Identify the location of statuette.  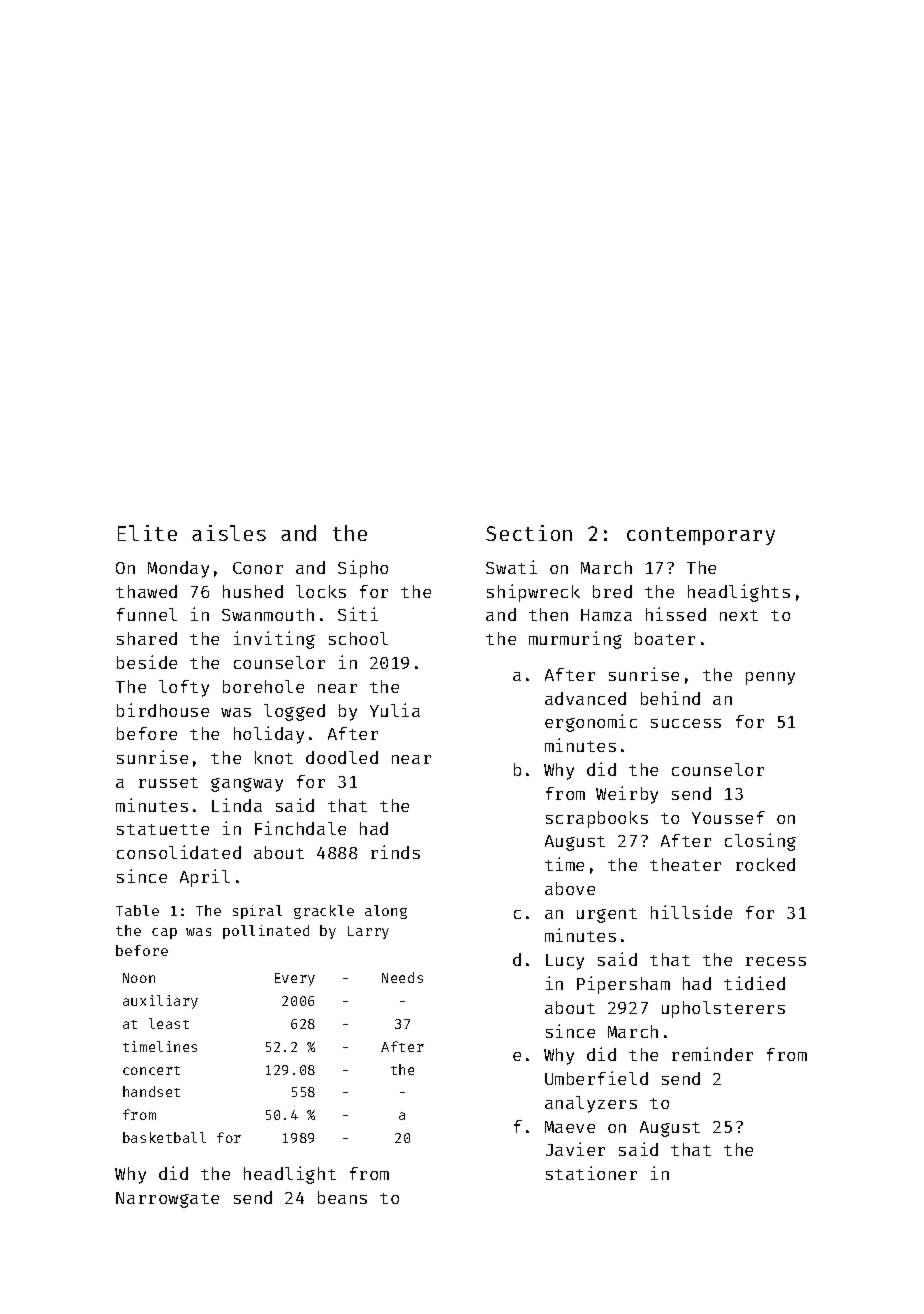
(163, 829).
